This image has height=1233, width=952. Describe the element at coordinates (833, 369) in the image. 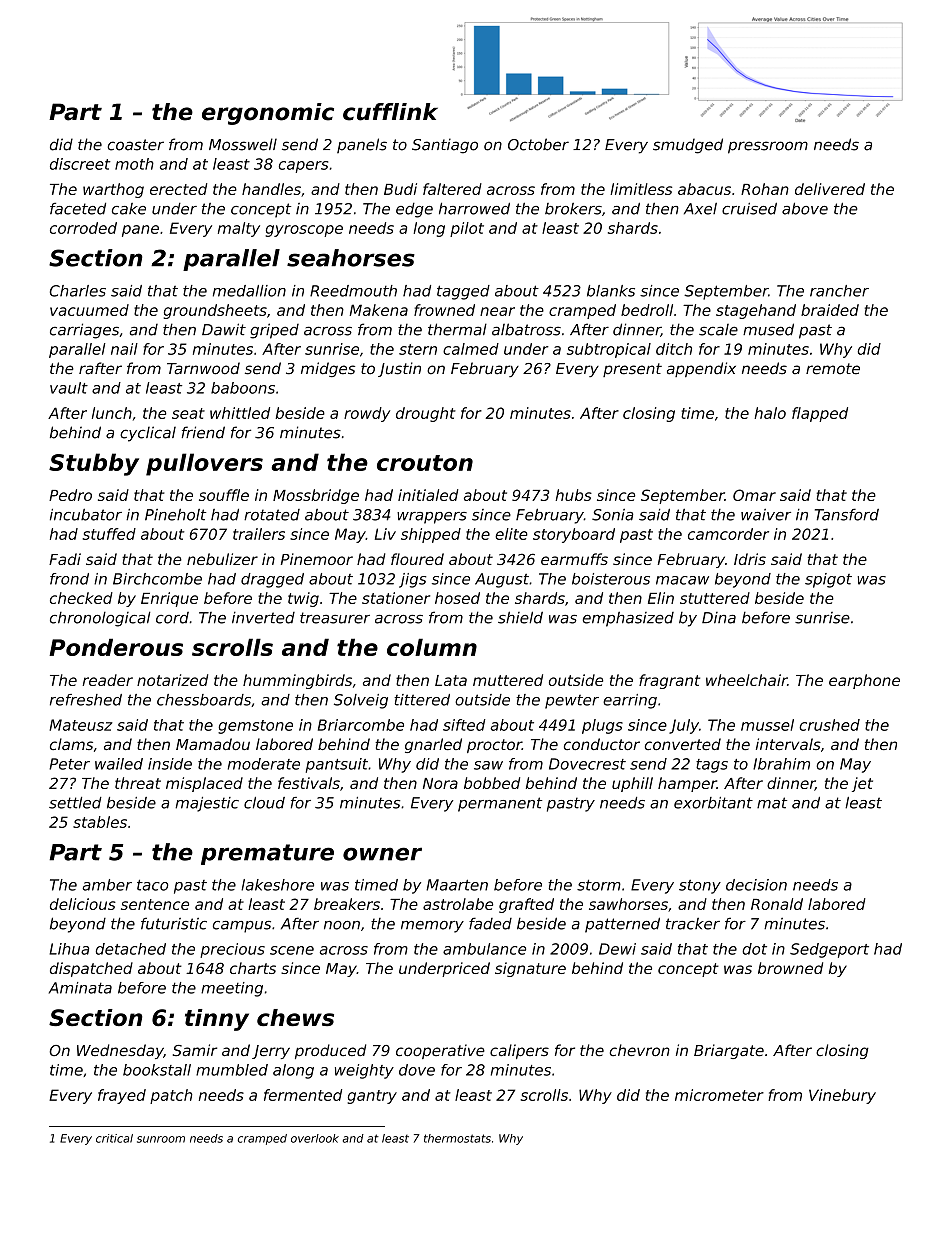

I see `remote` at that location.
